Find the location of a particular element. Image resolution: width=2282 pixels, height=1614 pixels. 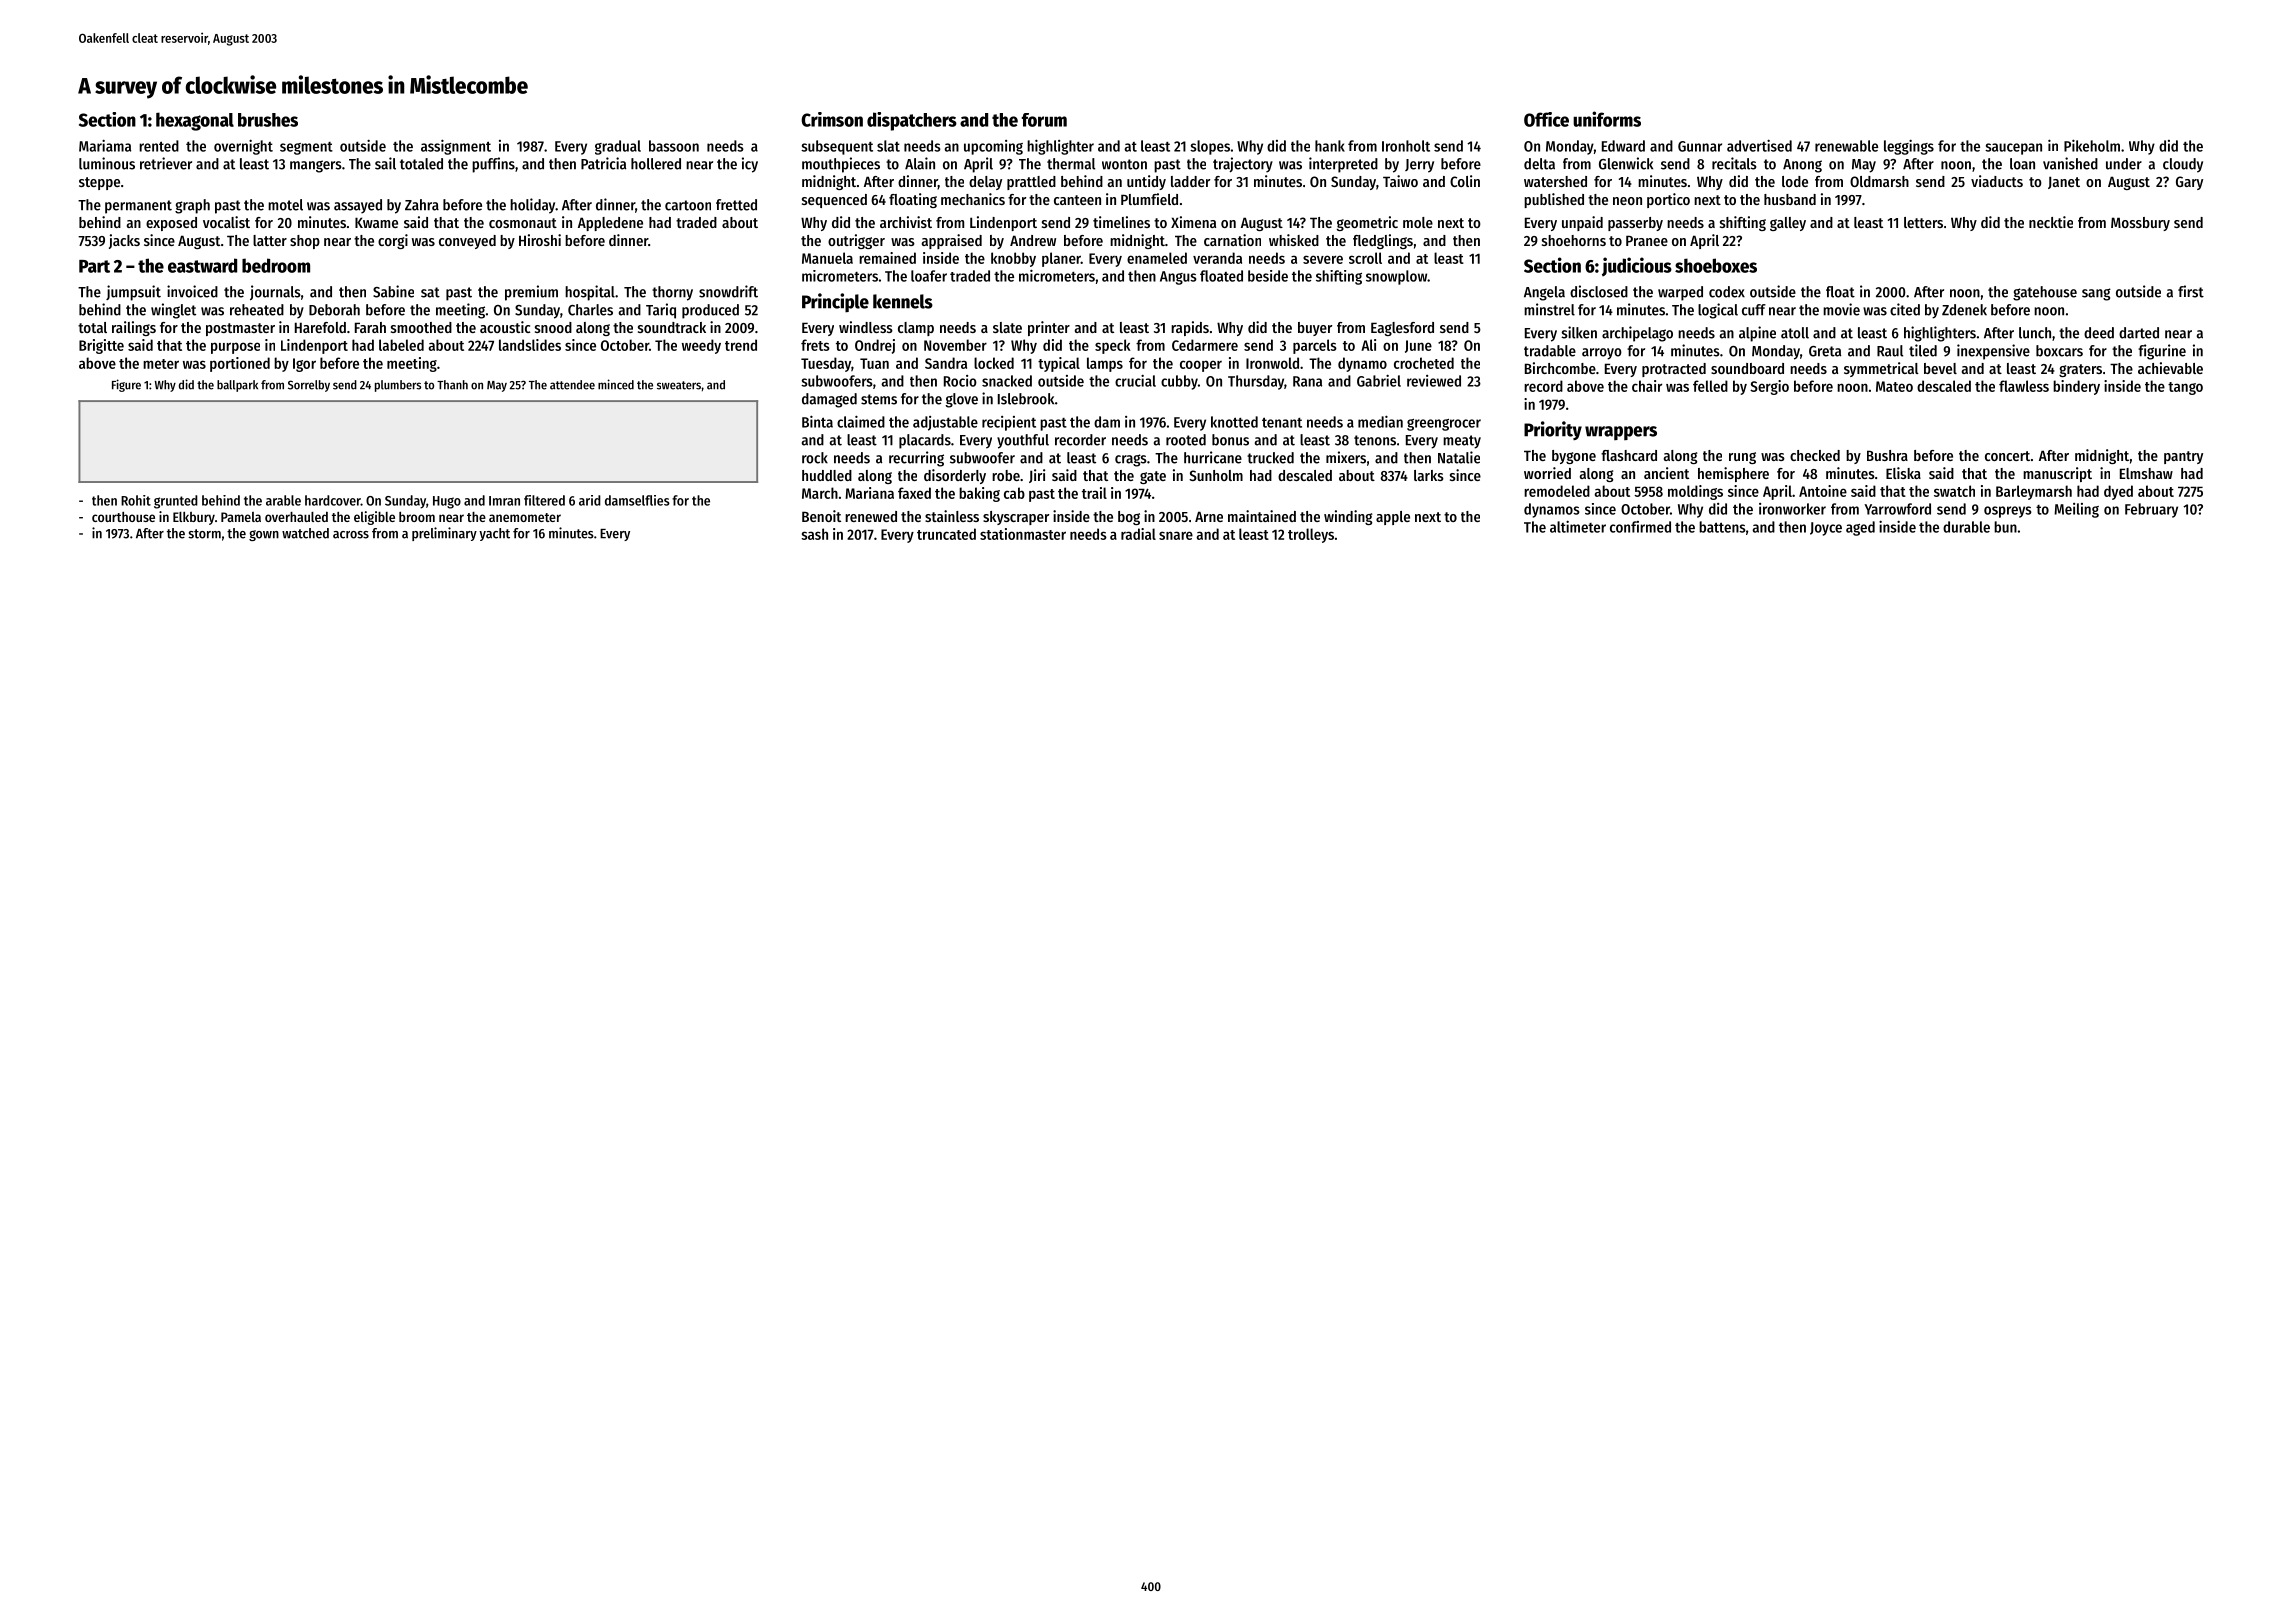

portioned is located at coordinates (240, 364).
